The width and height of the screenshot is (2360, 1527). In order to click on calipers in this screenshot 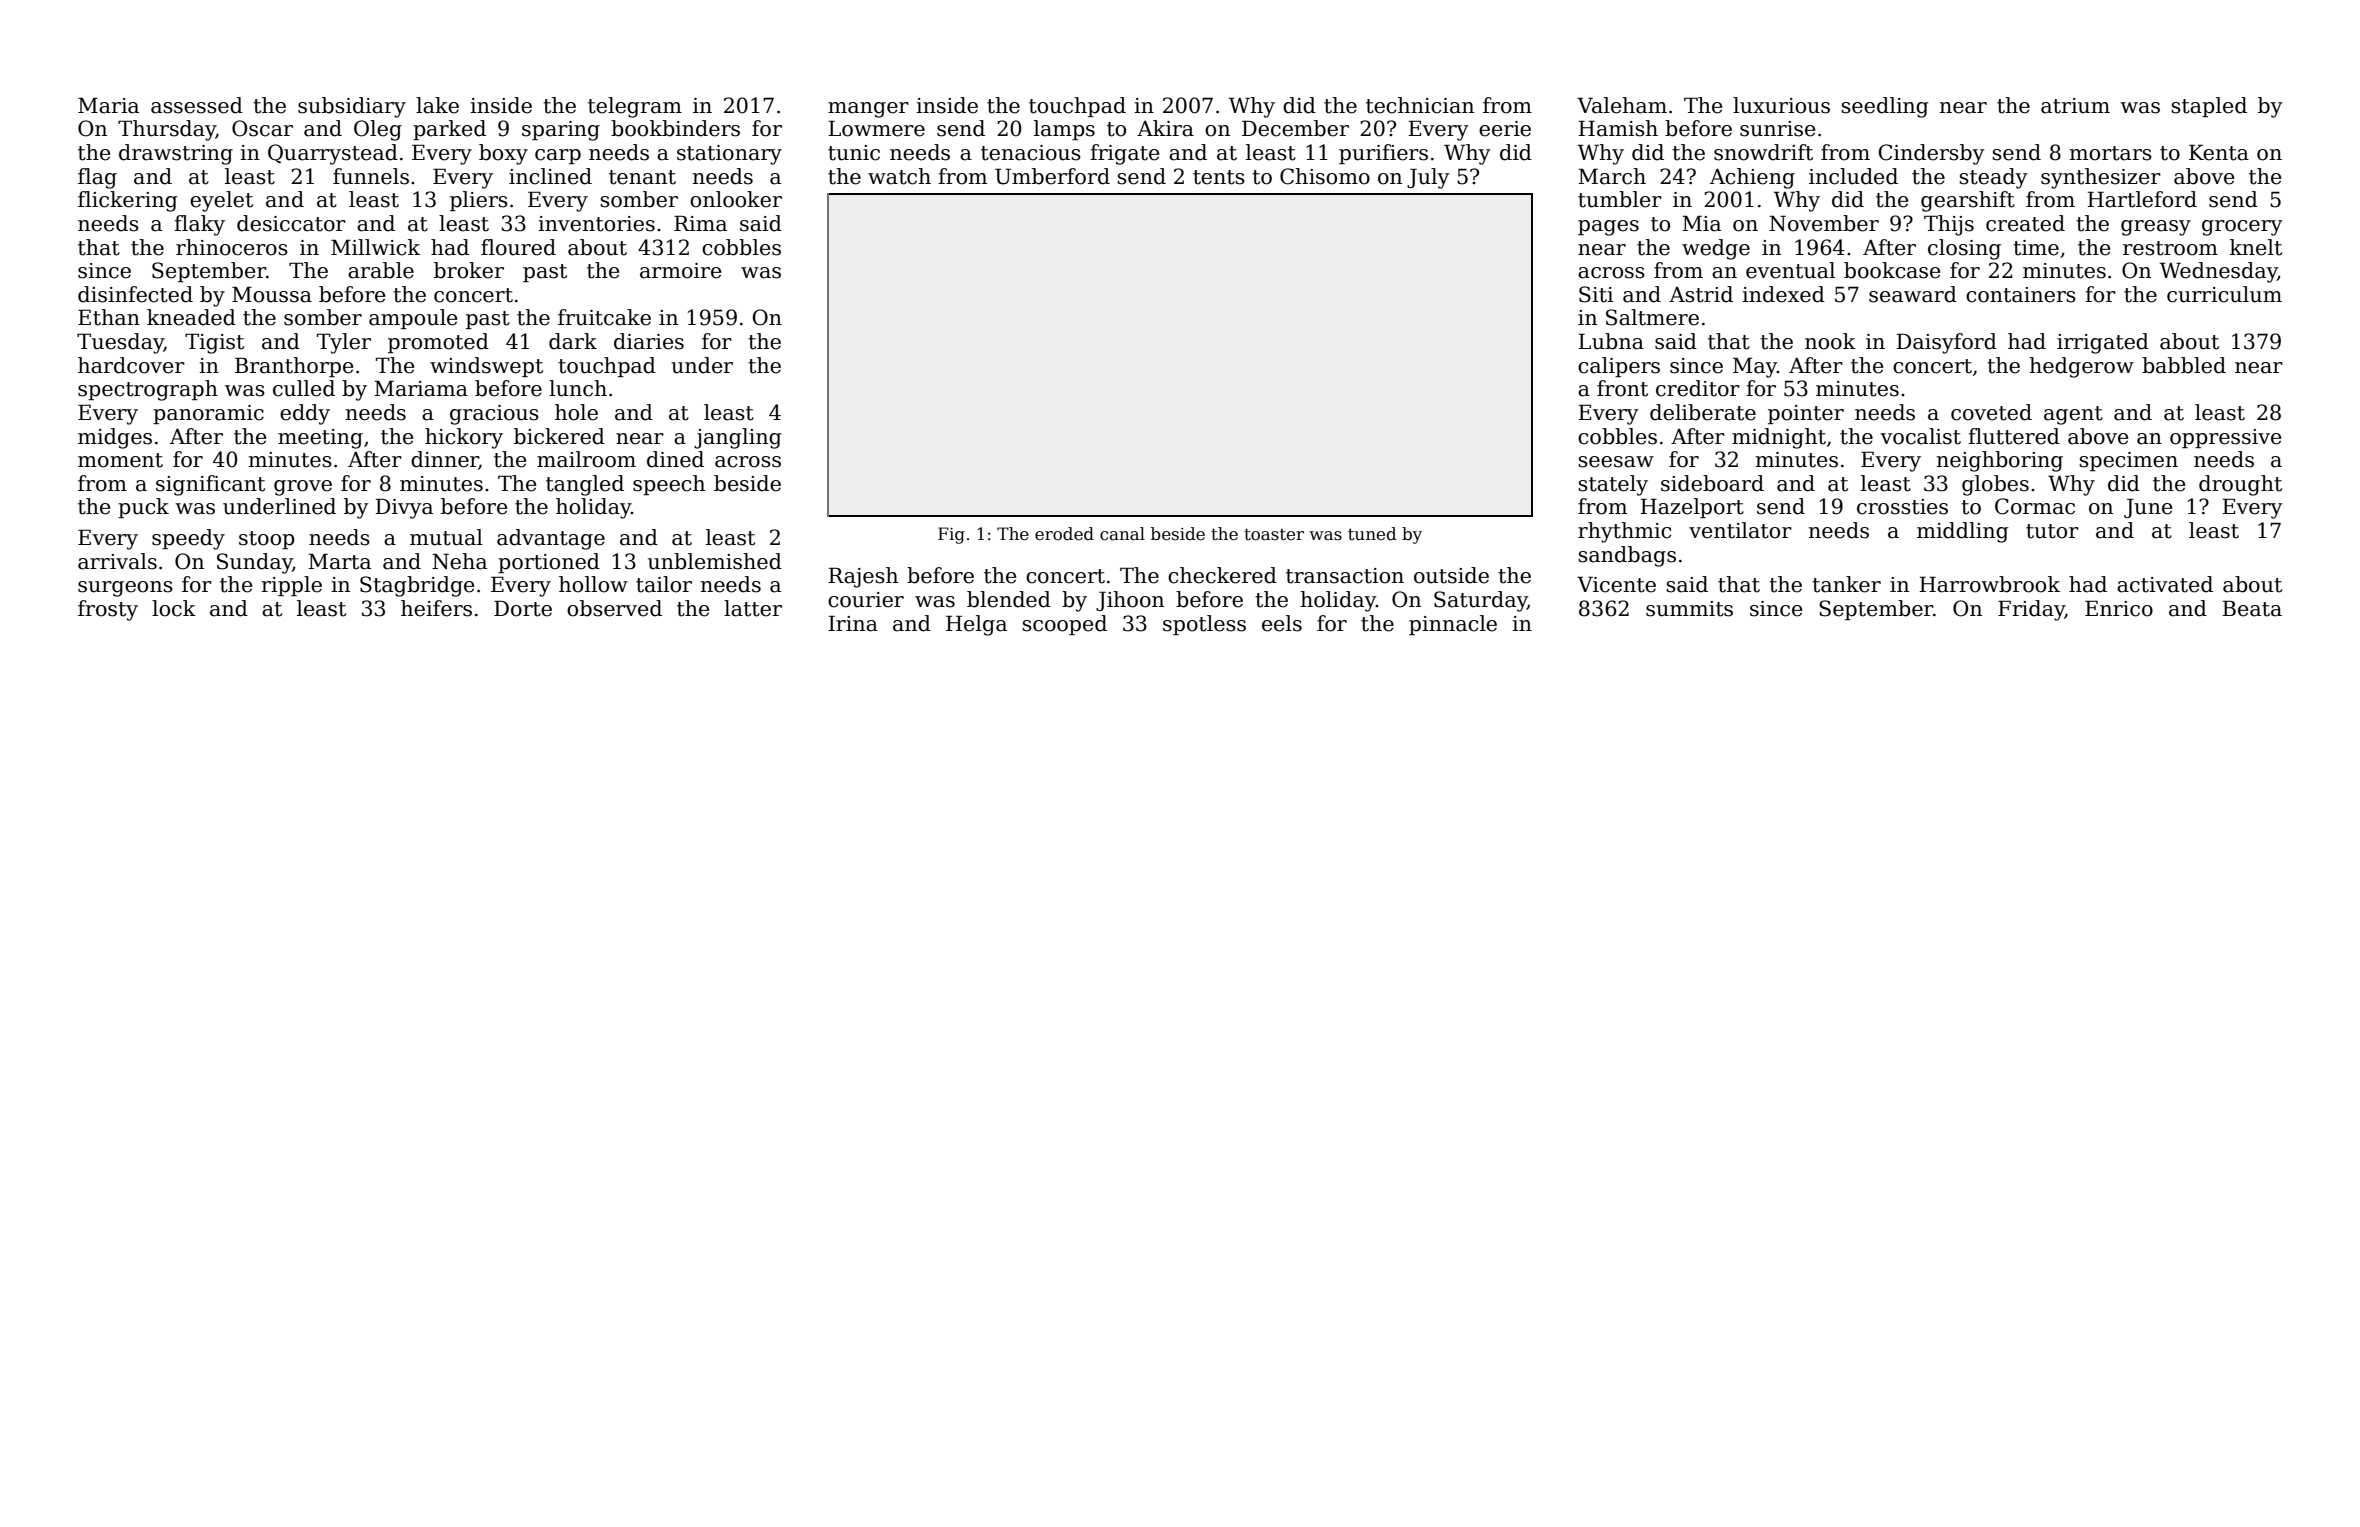, I will do `click(1619, 367)`.
